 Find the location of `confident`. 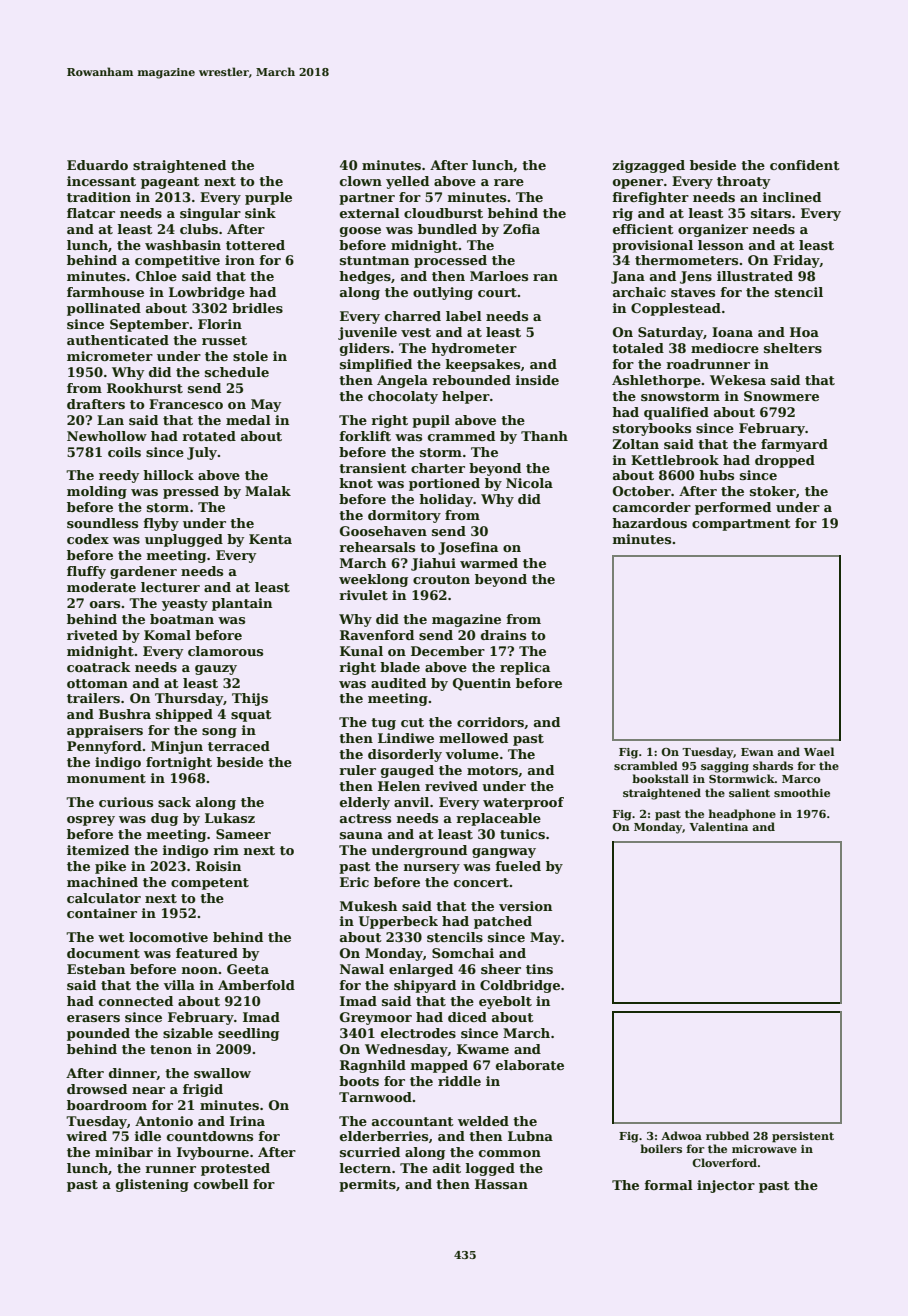

confident is located at coordinates (805, 165).
